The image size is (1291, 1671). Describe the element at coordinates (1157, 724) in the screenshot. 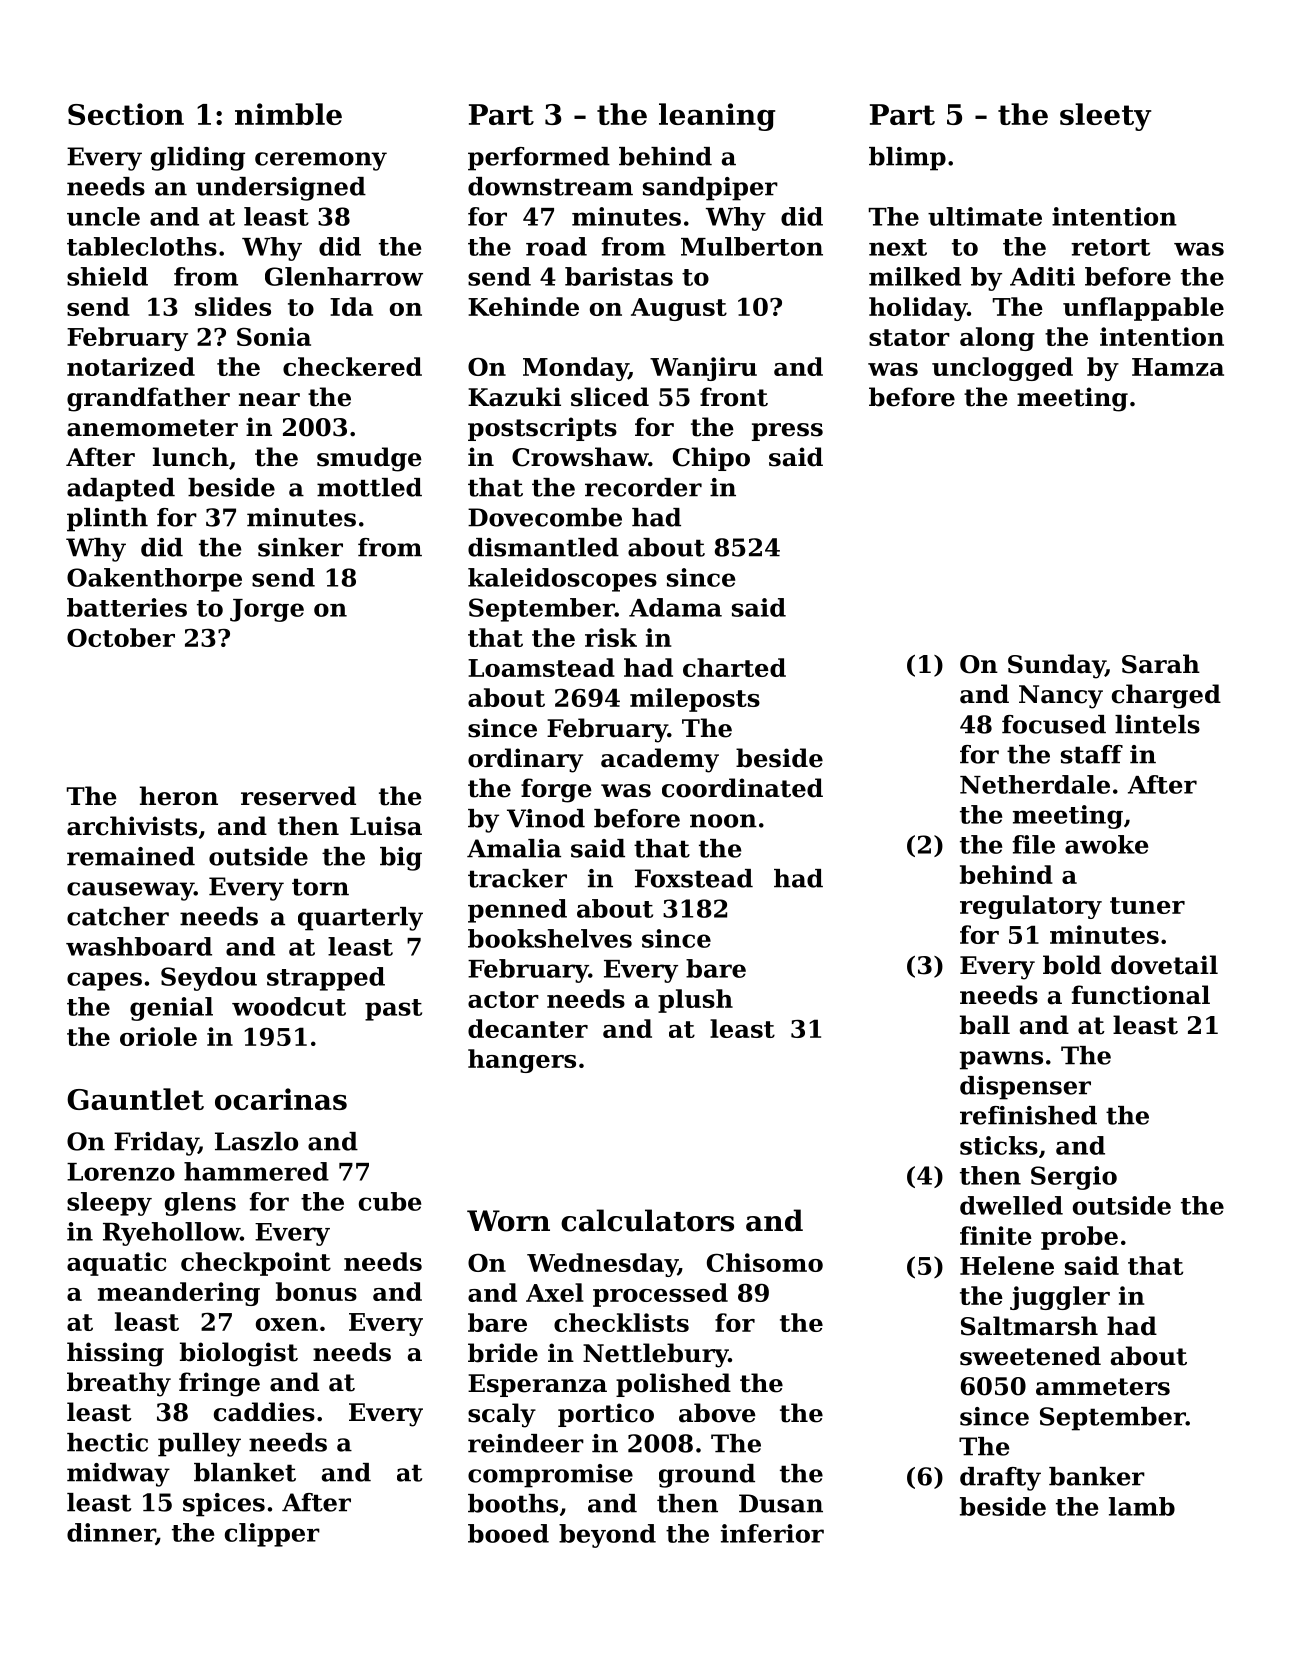

I see `lintels` at that location.
